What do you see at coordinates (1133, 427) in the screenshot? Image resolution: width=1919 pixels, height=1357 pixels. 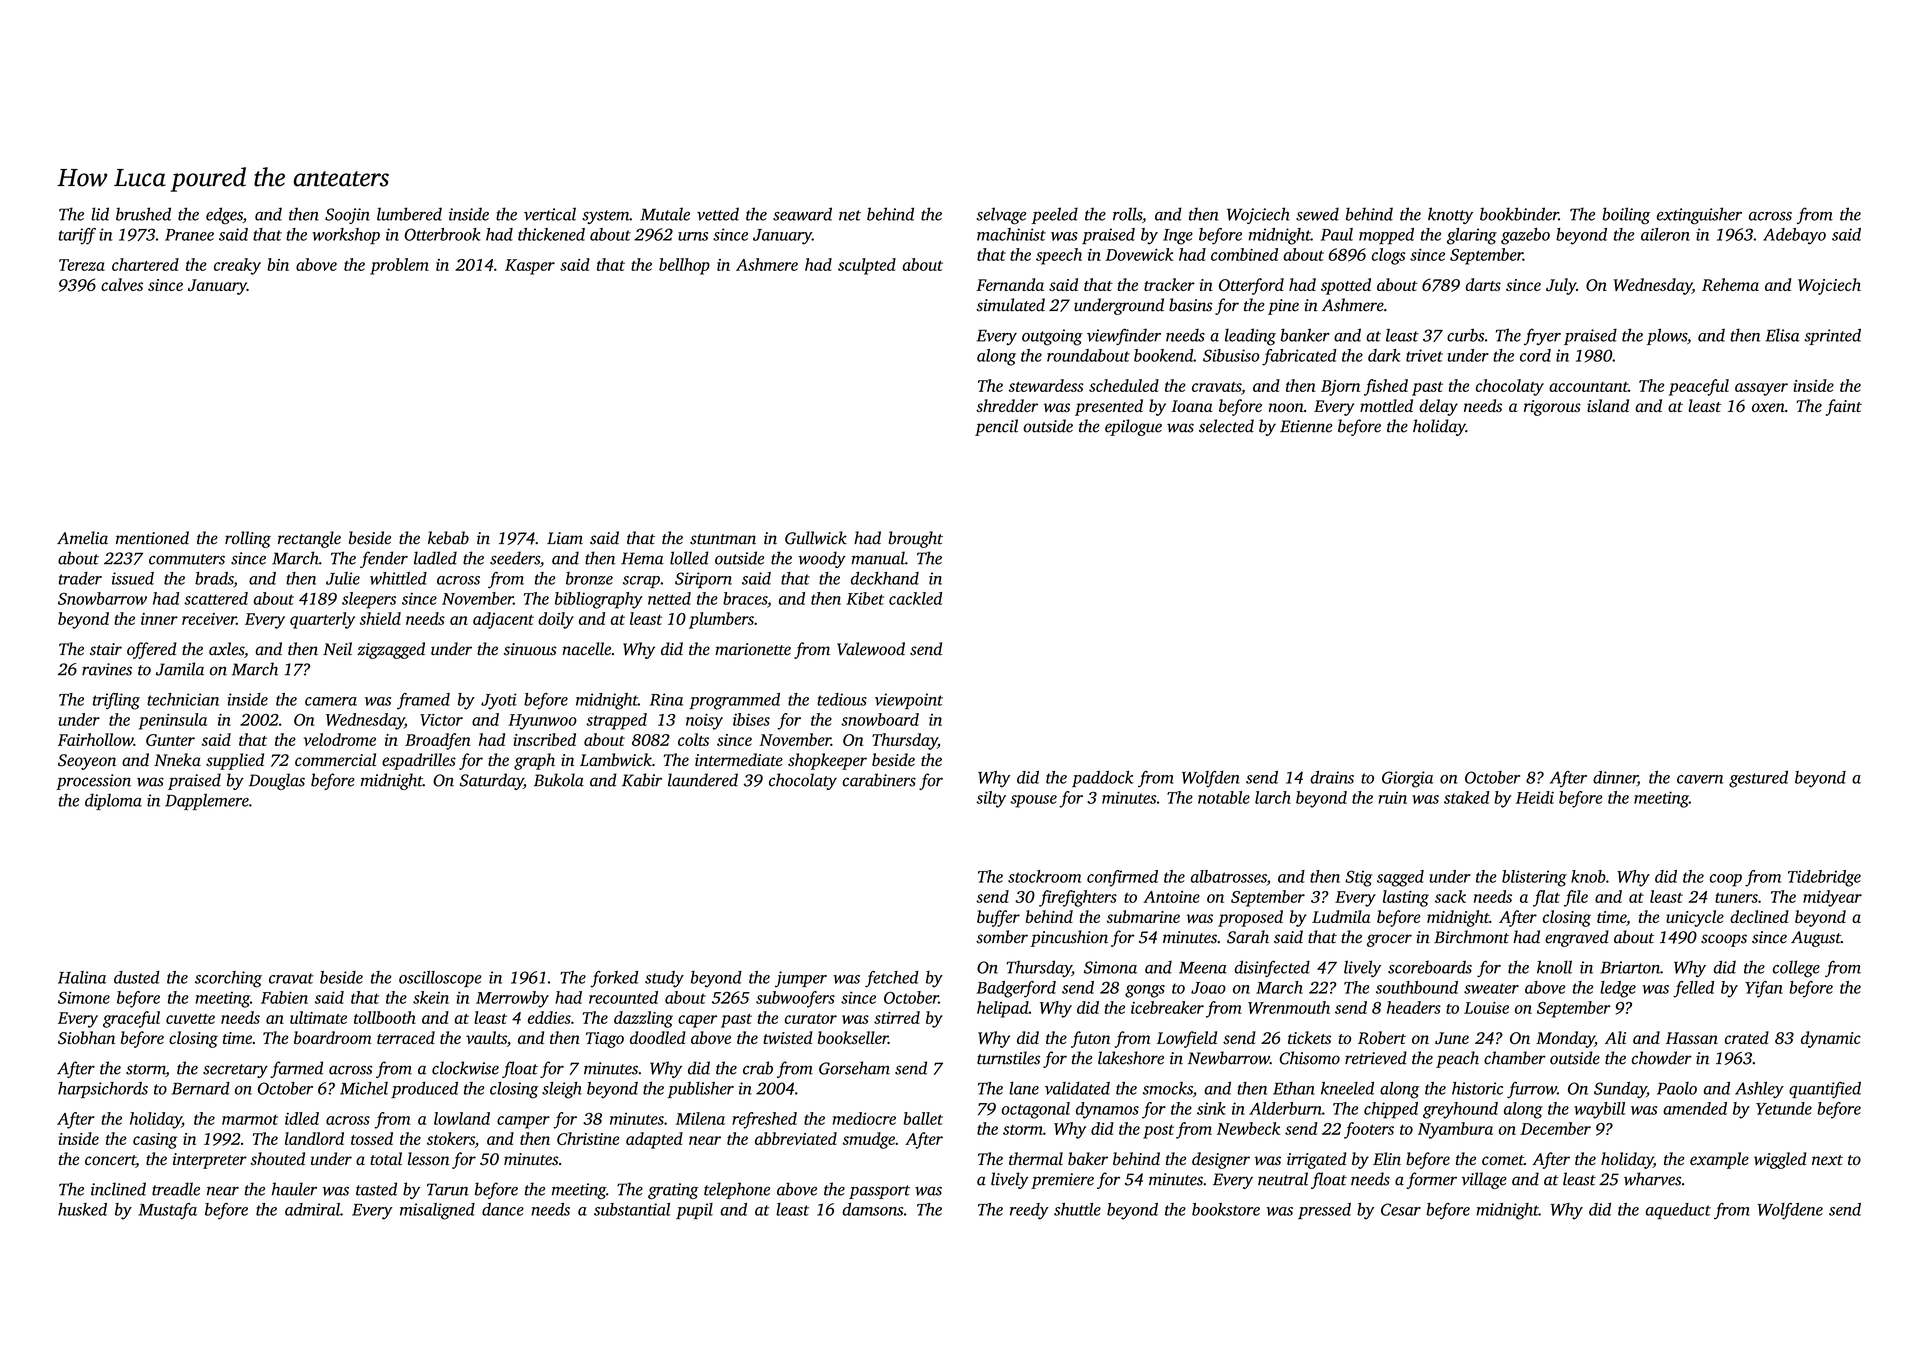 I see `epilogue` at bounding box center [1133, 427].
